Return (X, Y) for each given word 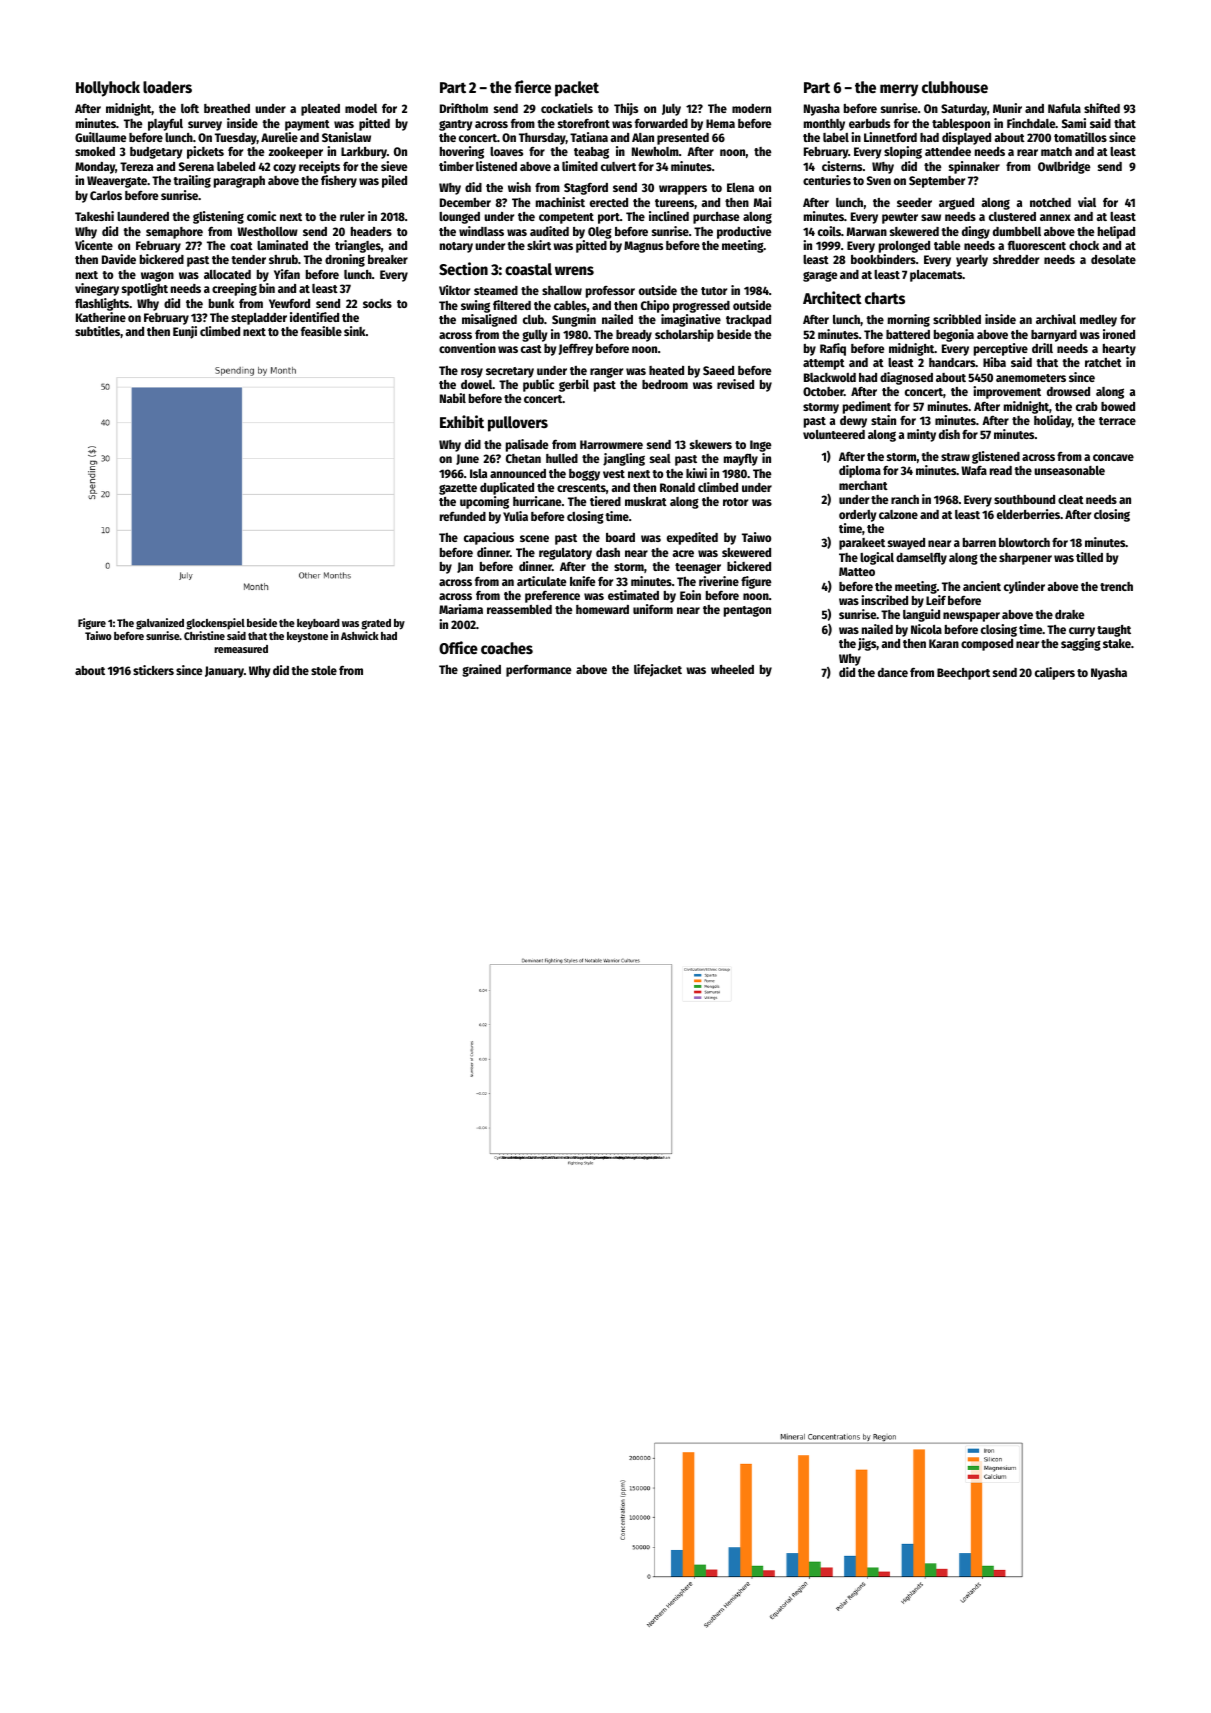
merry (899, 90)
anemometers (1031, 378)
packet (577, 89)
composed (987, 645)
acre (683, 553)
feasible (321, 331)
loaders (167, 87)
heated (666, 370)
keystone (307, 637)
